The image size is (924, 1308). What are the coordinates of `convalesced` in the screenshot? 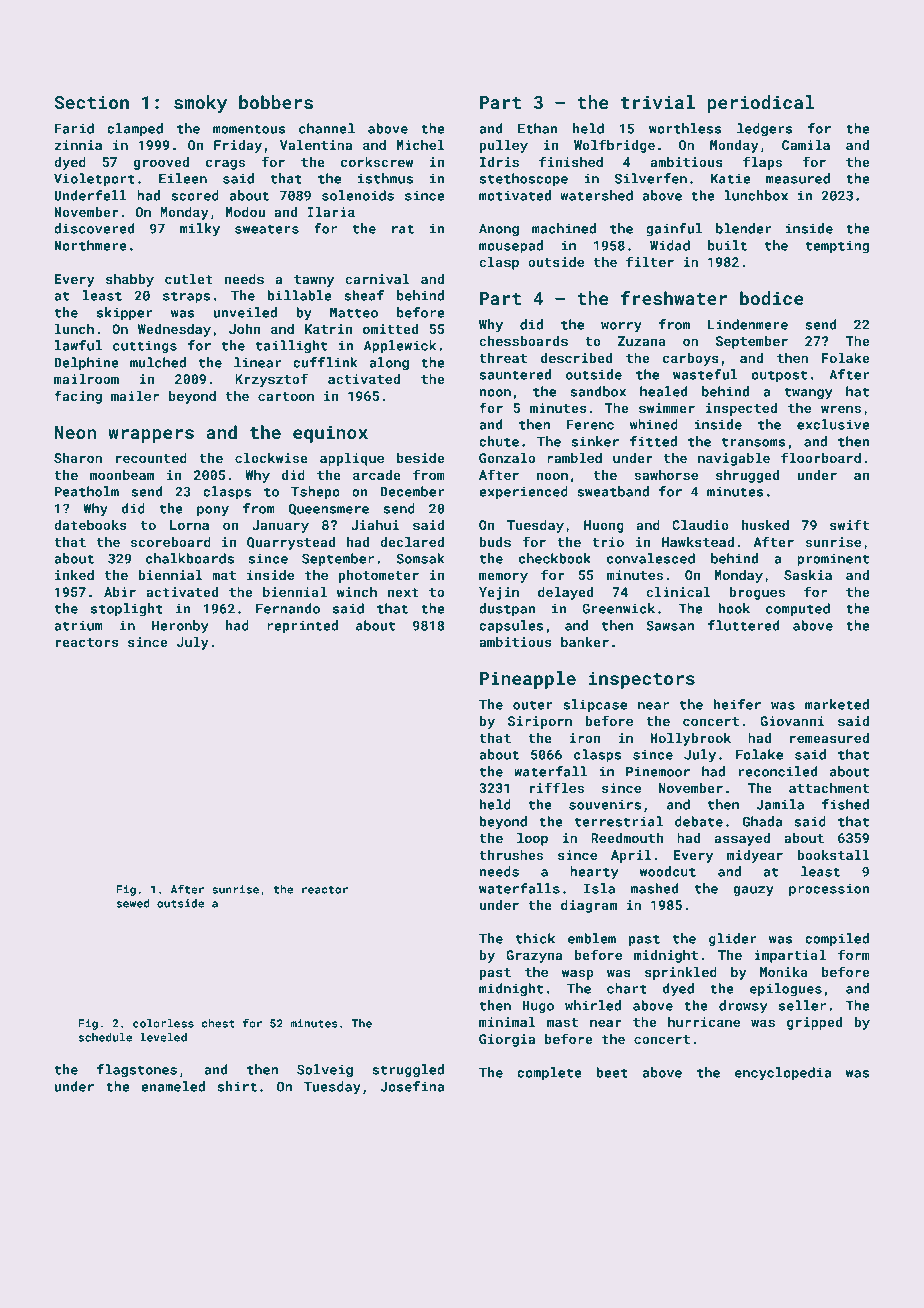 It's located at (651, 558).
